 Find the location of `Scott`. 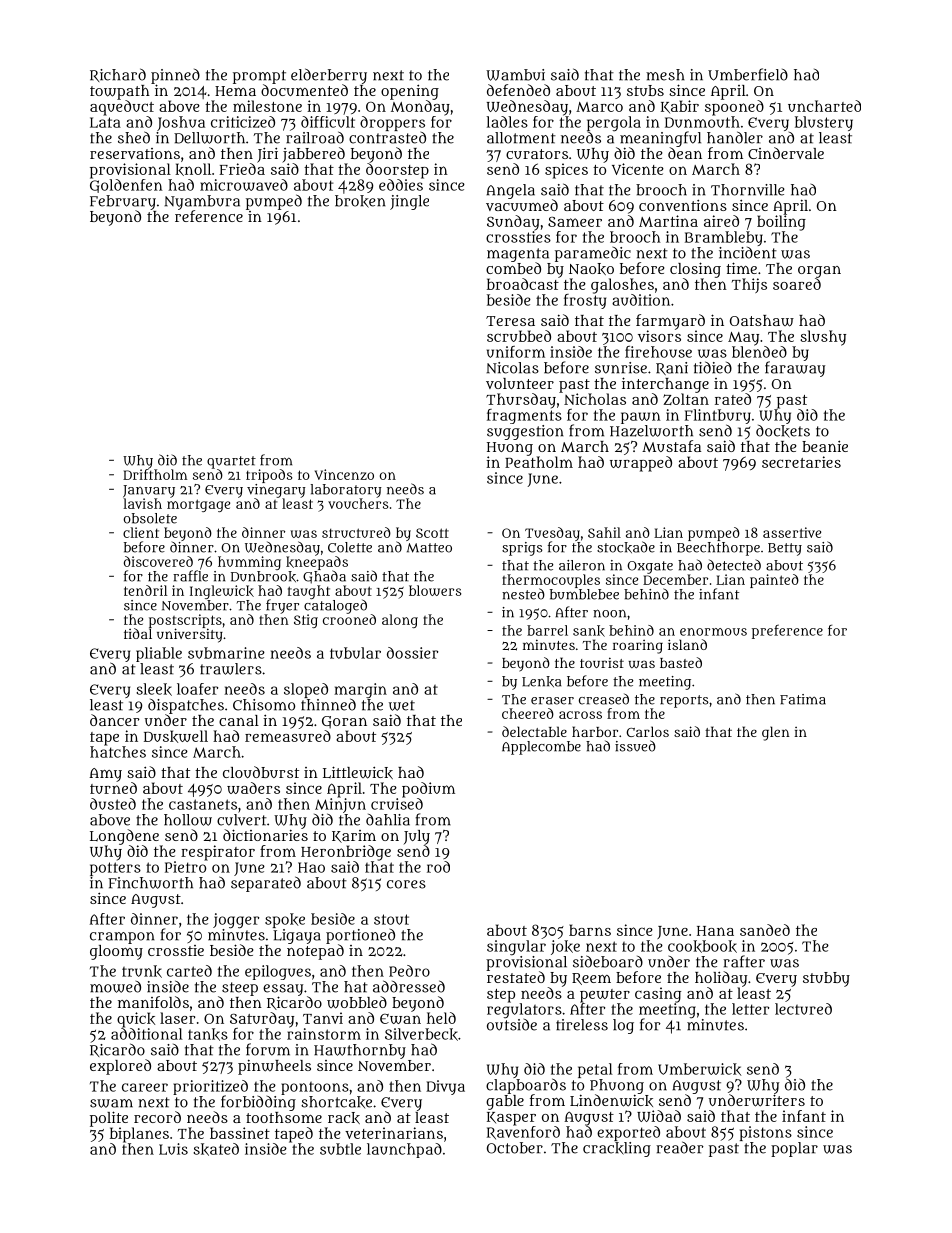

Scott is located at coordinates (432, 533).
